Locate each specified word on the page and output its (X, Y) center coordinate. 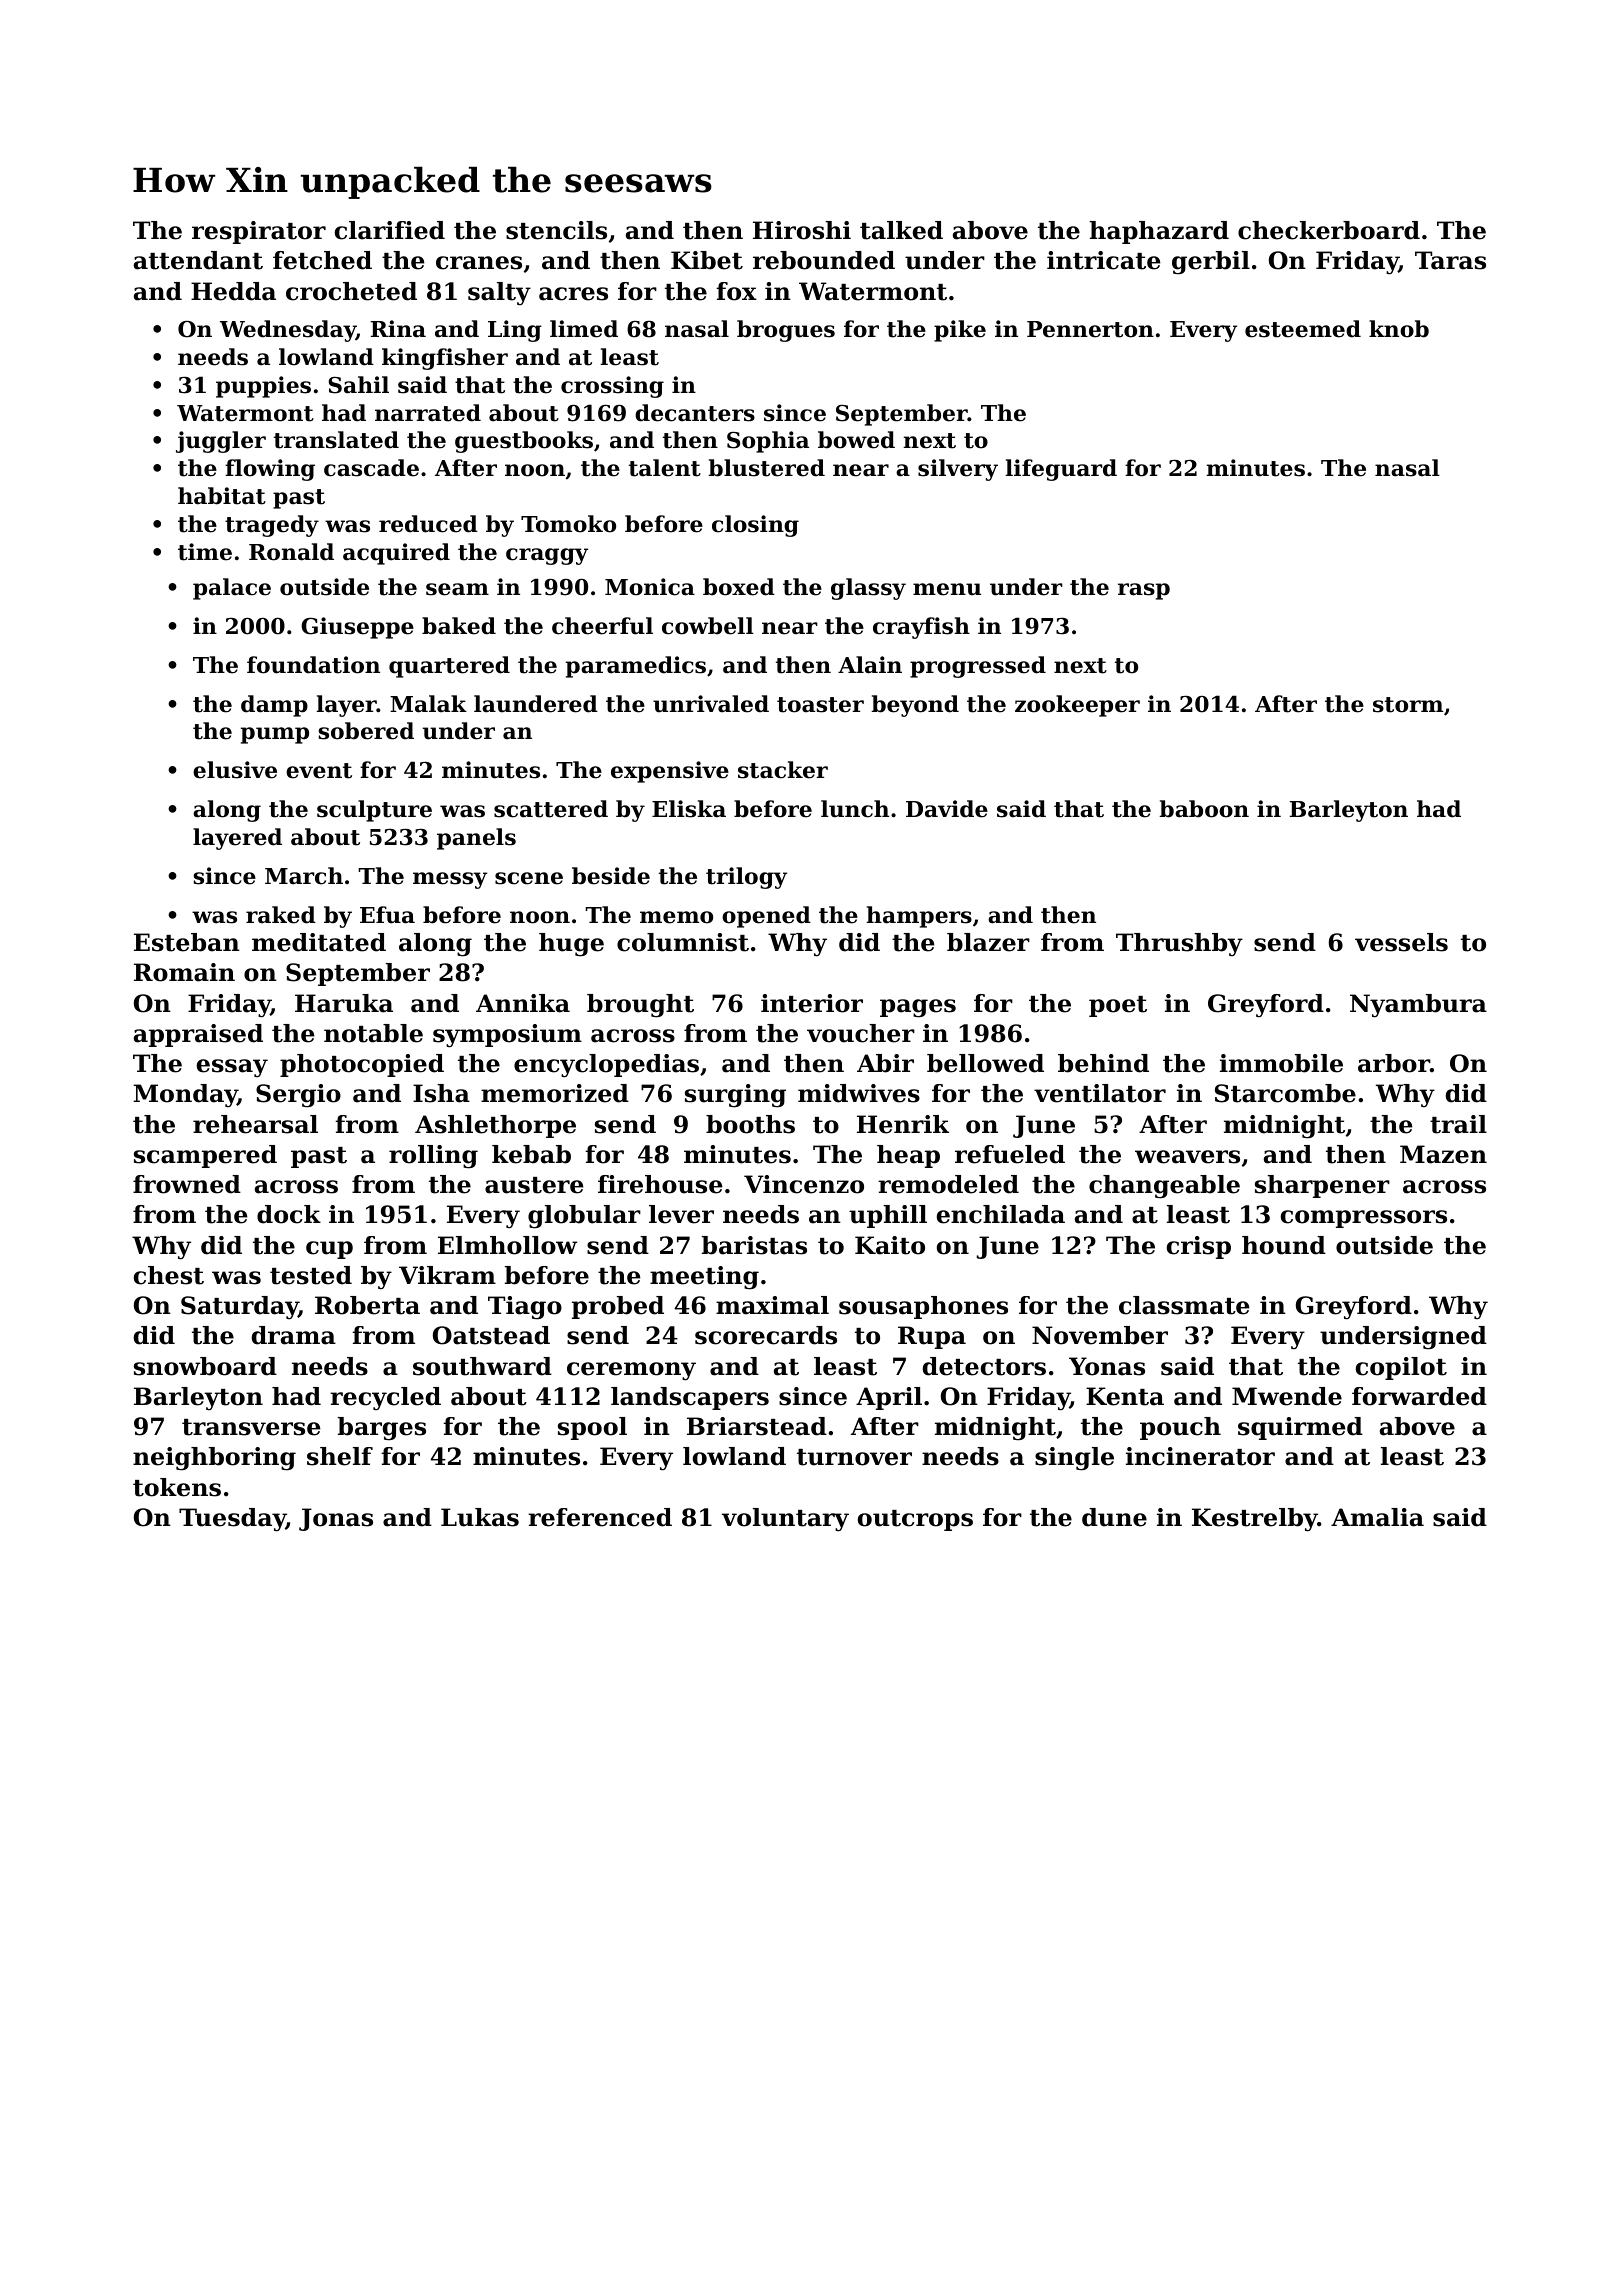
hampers (919, 917)
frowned (187, 1184)
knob (1399, 329)
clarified (390, 230)
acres (573, 294)
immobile (1281, 1063)
